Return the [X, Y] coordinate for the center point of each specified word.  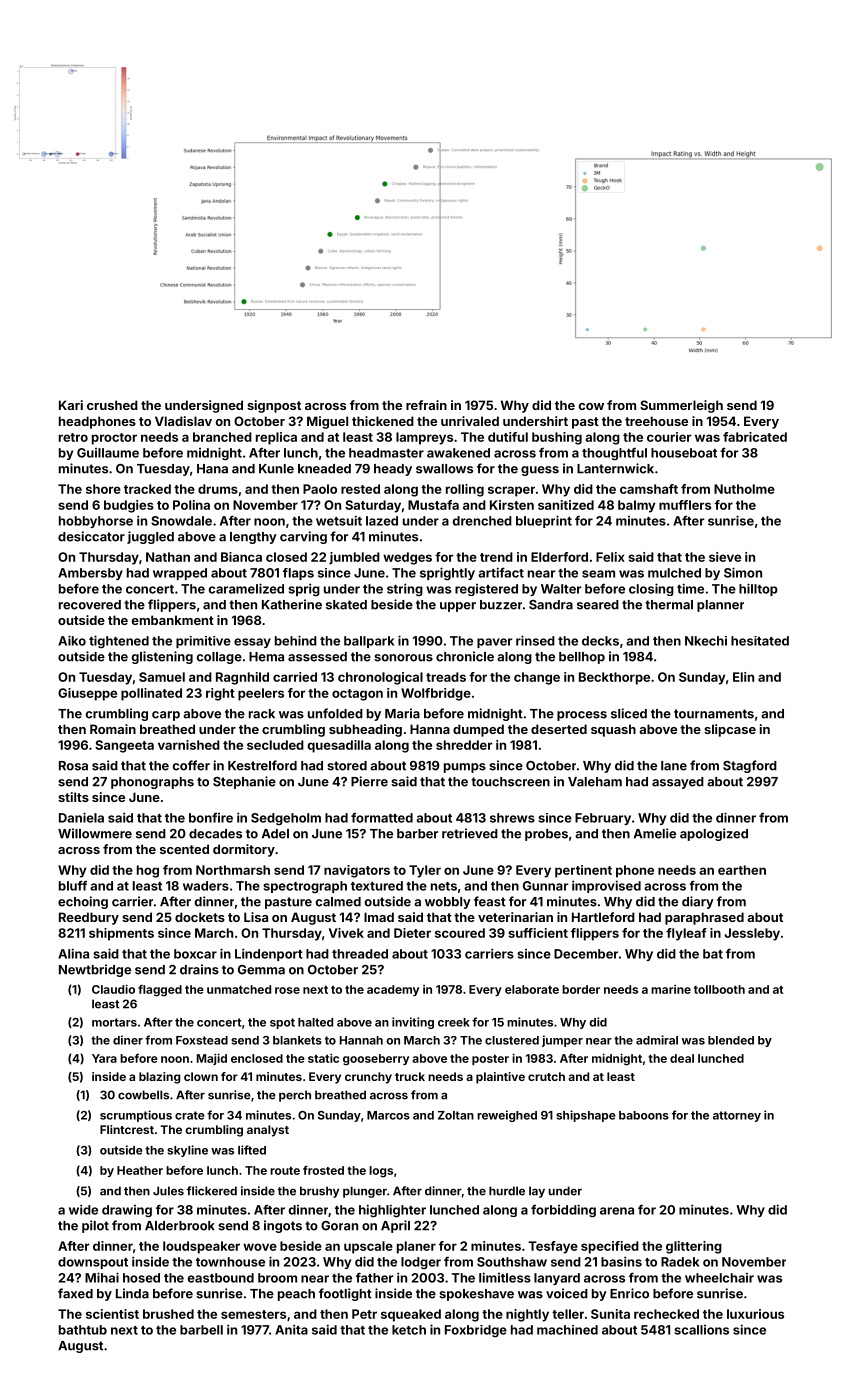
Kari [71, 405]
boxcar [195, 954]
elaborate [532, 989]
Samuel [162, 677]
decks [600, 641]
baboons [644, 1115]
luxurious [755, 1314]
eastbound [221, 1278]
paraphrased [704, 918]
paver [495, 643]
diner [128, 1040]
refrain [426, 405]
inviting [413, 1023]
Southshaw [512, 1262]
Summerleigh [681, 406]
